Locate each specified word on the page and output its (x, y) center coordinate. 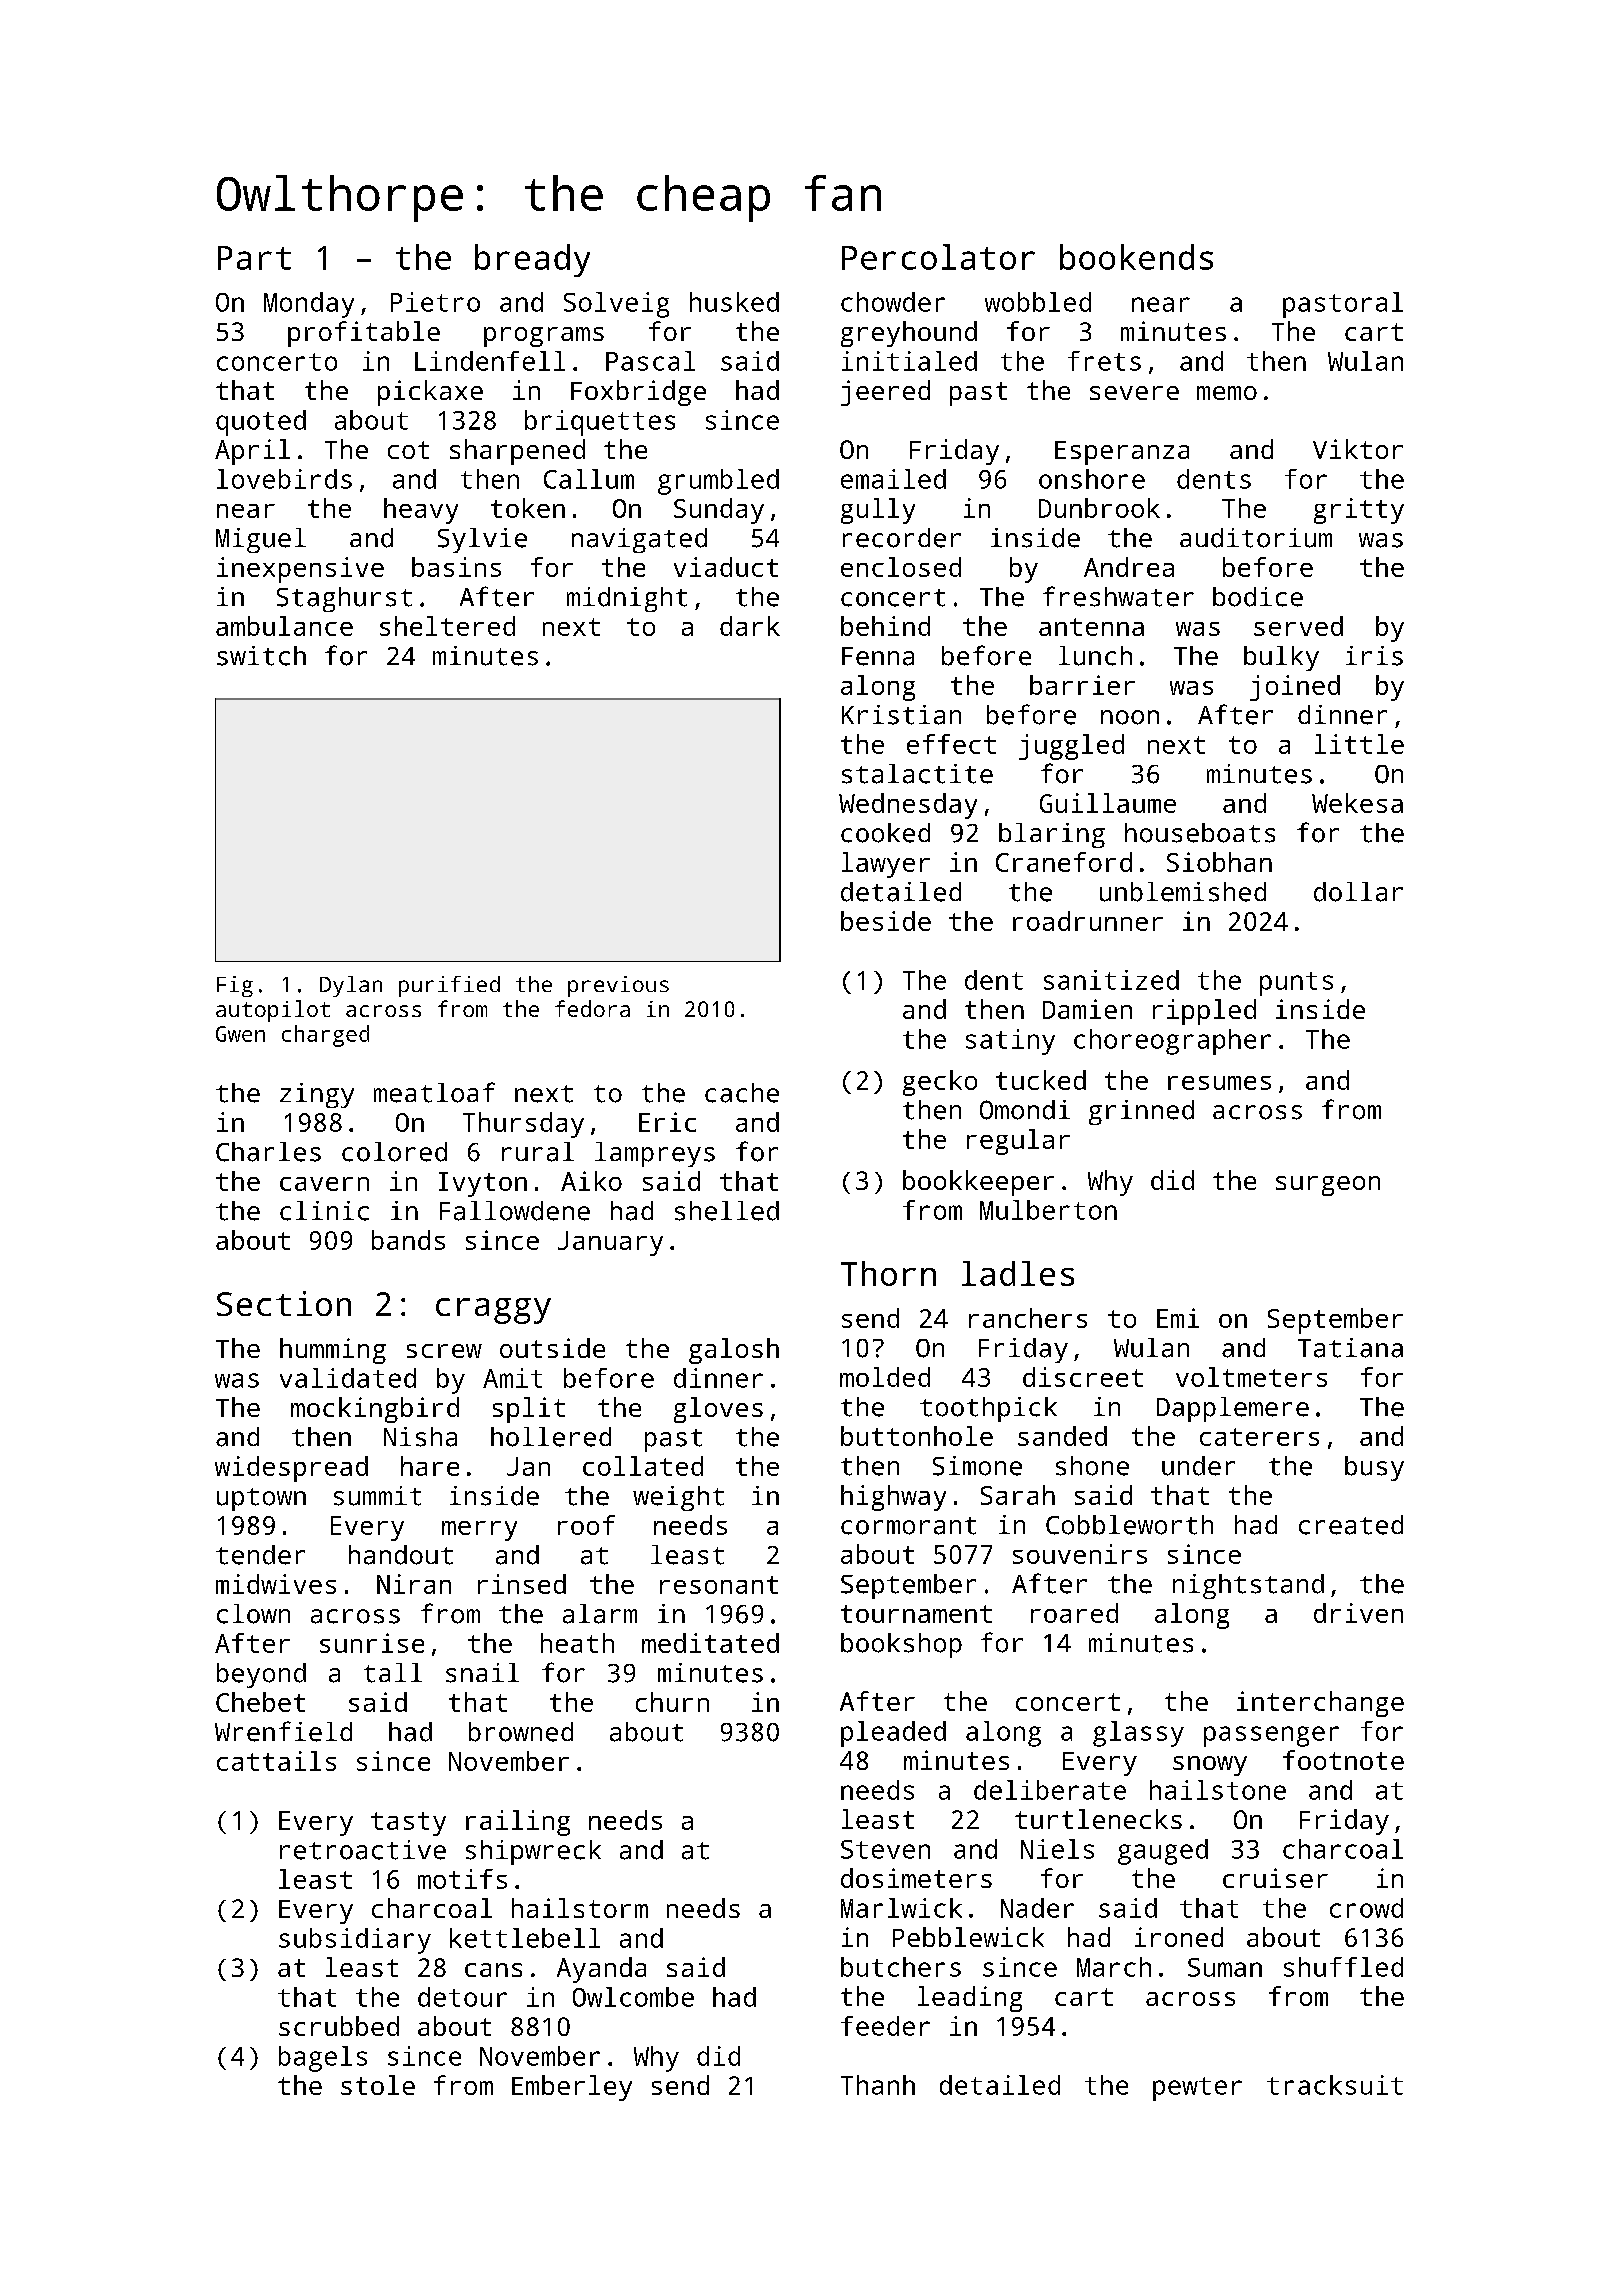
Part (254, 258)
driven (1358, 1613)
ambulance (284, 626)
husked (734, 302)
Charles (268, 1152)
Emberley (572, 2088)
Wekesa (1357, 803)
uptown (261, 1499)
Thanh (878, 2085)
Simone (977, 1466)
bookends (1136, 257)
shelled (727, 1211)
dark (750, 626)
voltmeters (1251, 1377)
